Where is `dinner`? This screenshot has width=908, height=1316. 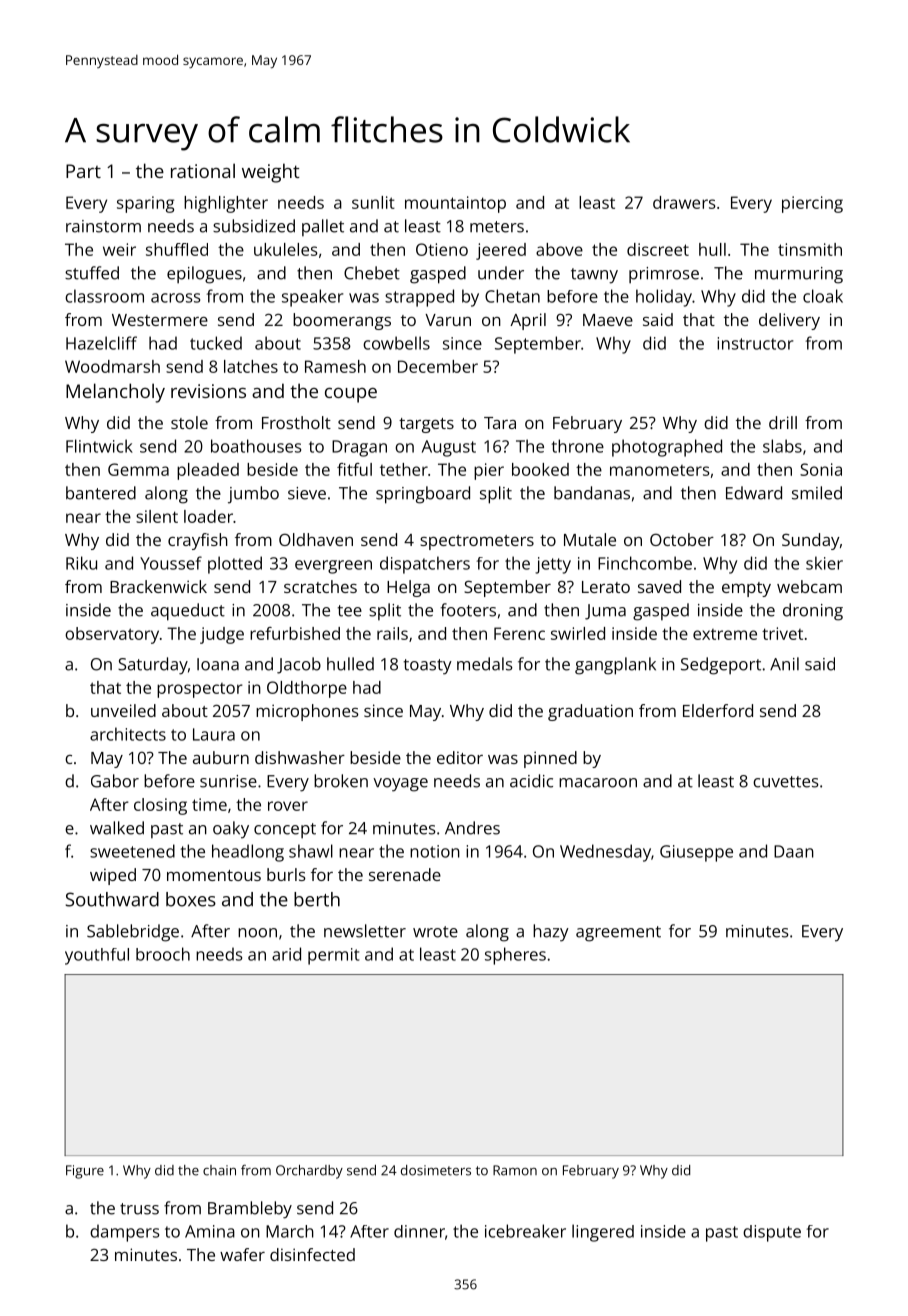 dinner is located at coordinates (419, 1231).
